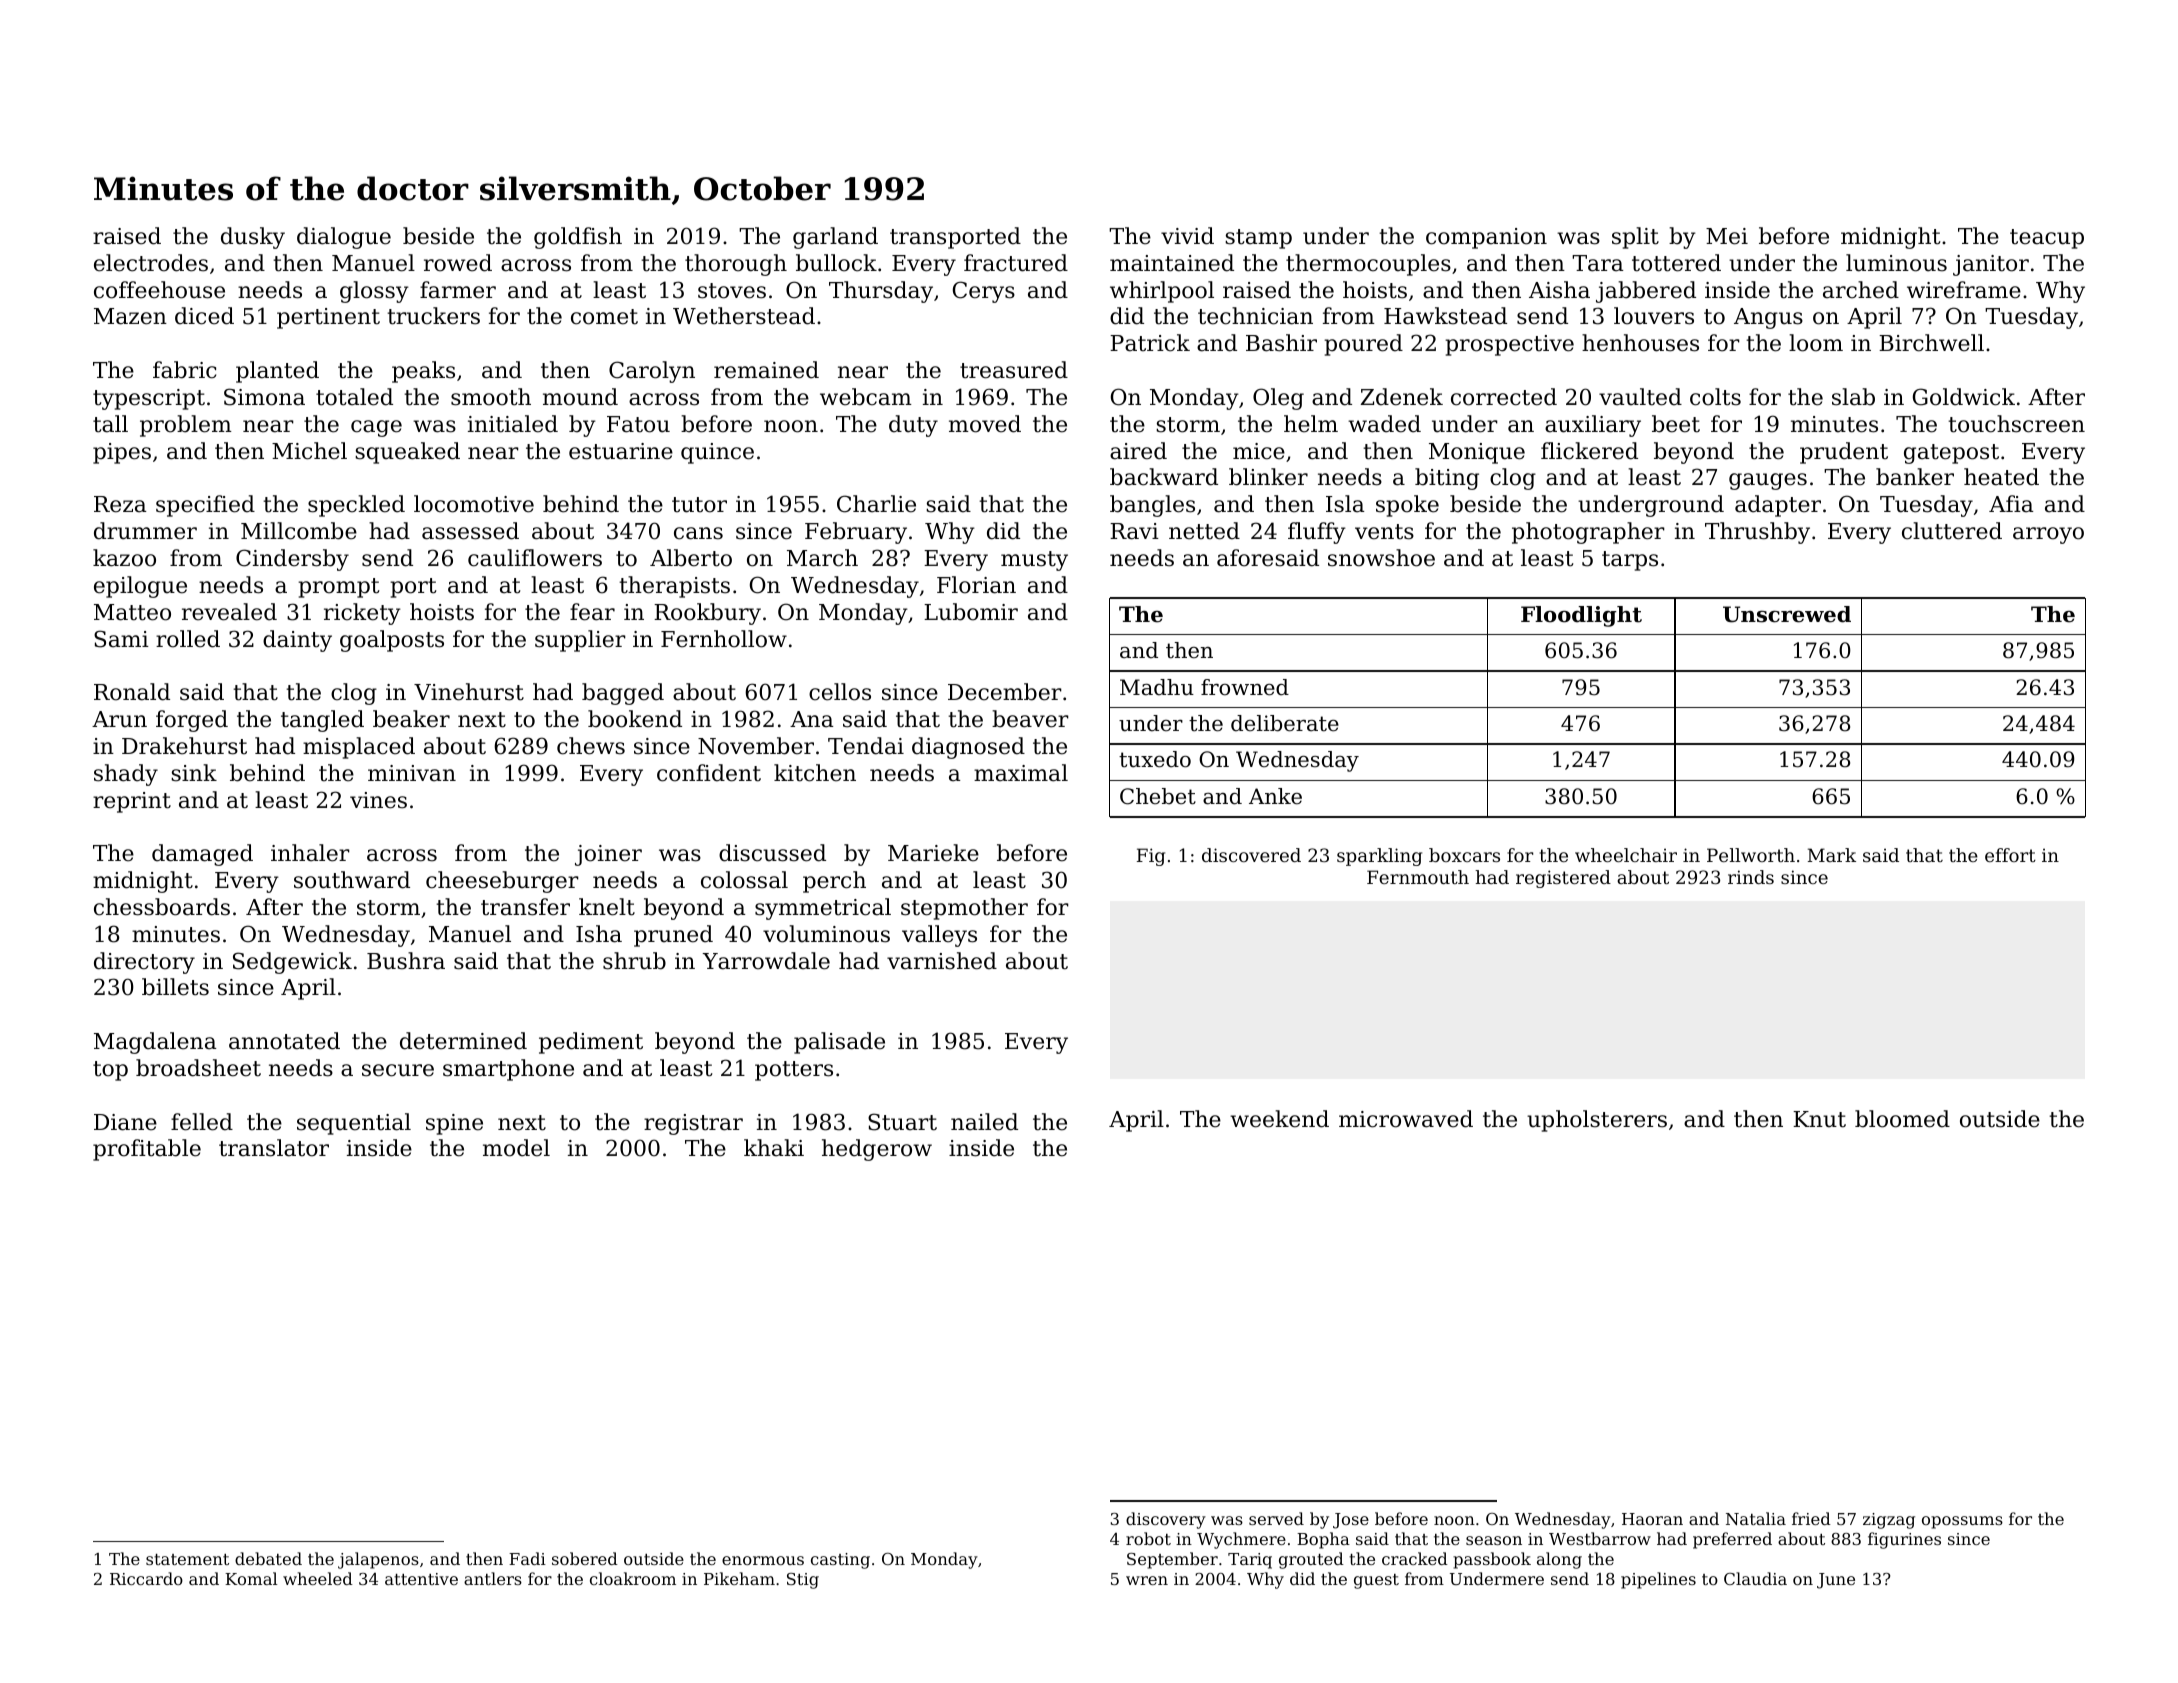 The image size is (2178, 1683). Describe the element at coordinates (608, 855) in the screenshot. I see `joiner` at that location.
